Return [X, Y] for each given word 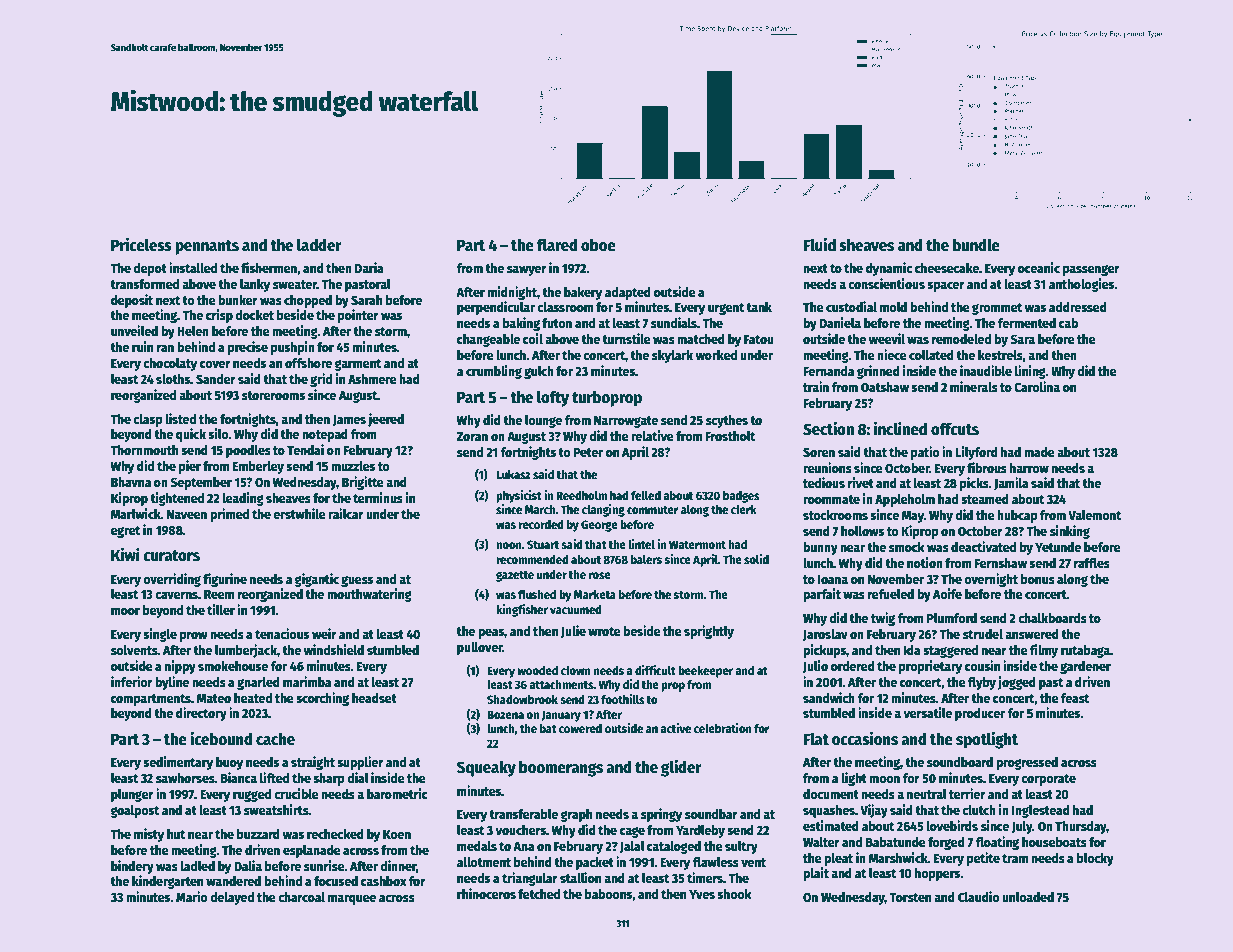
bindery [132, 867]
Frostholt [730, 436]
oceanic [1039, 267]
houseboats [1054, 842]
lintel [641, 544]
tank [759, 307]
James [349, 420]
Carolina [1037, 386]
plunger [132, 795]
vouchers [520, 830]
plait [816, 874]
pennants [207, 247]
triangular [530, 879]
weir [324, 633]
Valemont [1094, 515]
